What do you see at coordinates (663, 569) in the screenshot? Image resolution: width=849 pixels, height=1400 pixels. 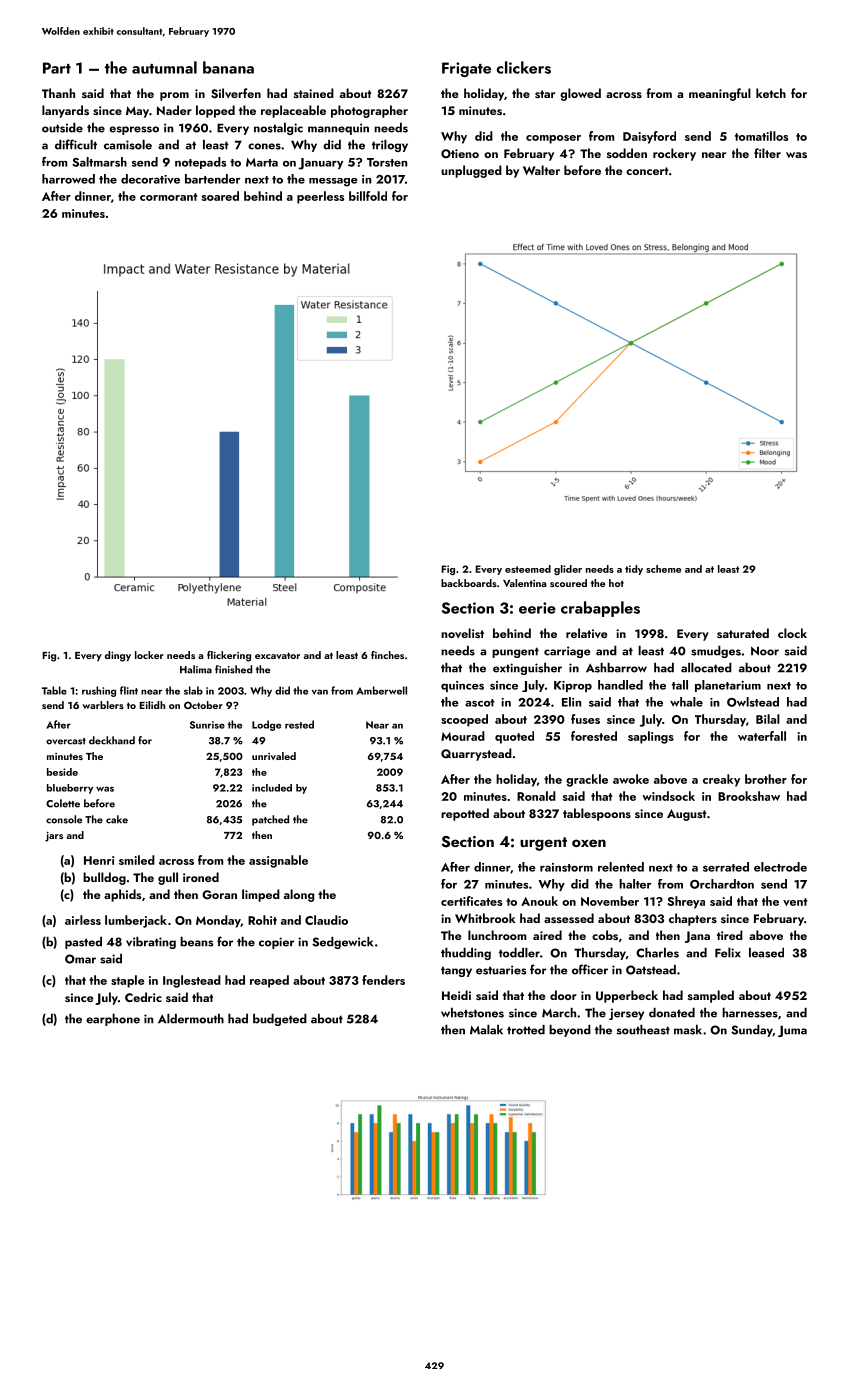 I see `scheme` at bounding box center [663, 569].
